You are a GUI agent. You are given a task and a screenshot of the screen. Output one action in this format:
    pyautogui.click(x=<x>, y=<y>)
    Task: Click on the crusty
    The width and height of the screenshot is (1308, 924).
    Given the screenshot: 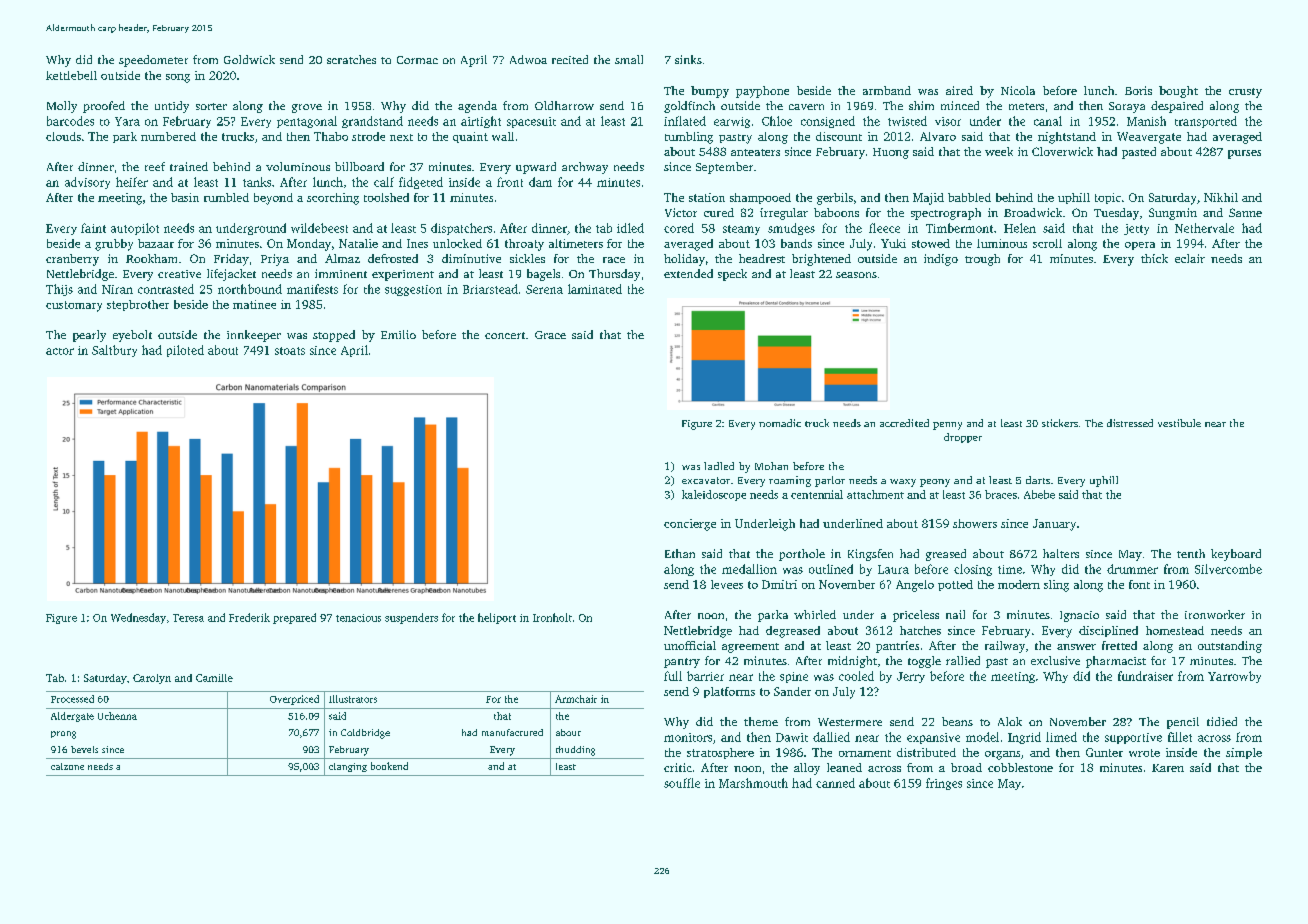 What is the action you would take?
    pyautogui.click(x=1245, y=93)
